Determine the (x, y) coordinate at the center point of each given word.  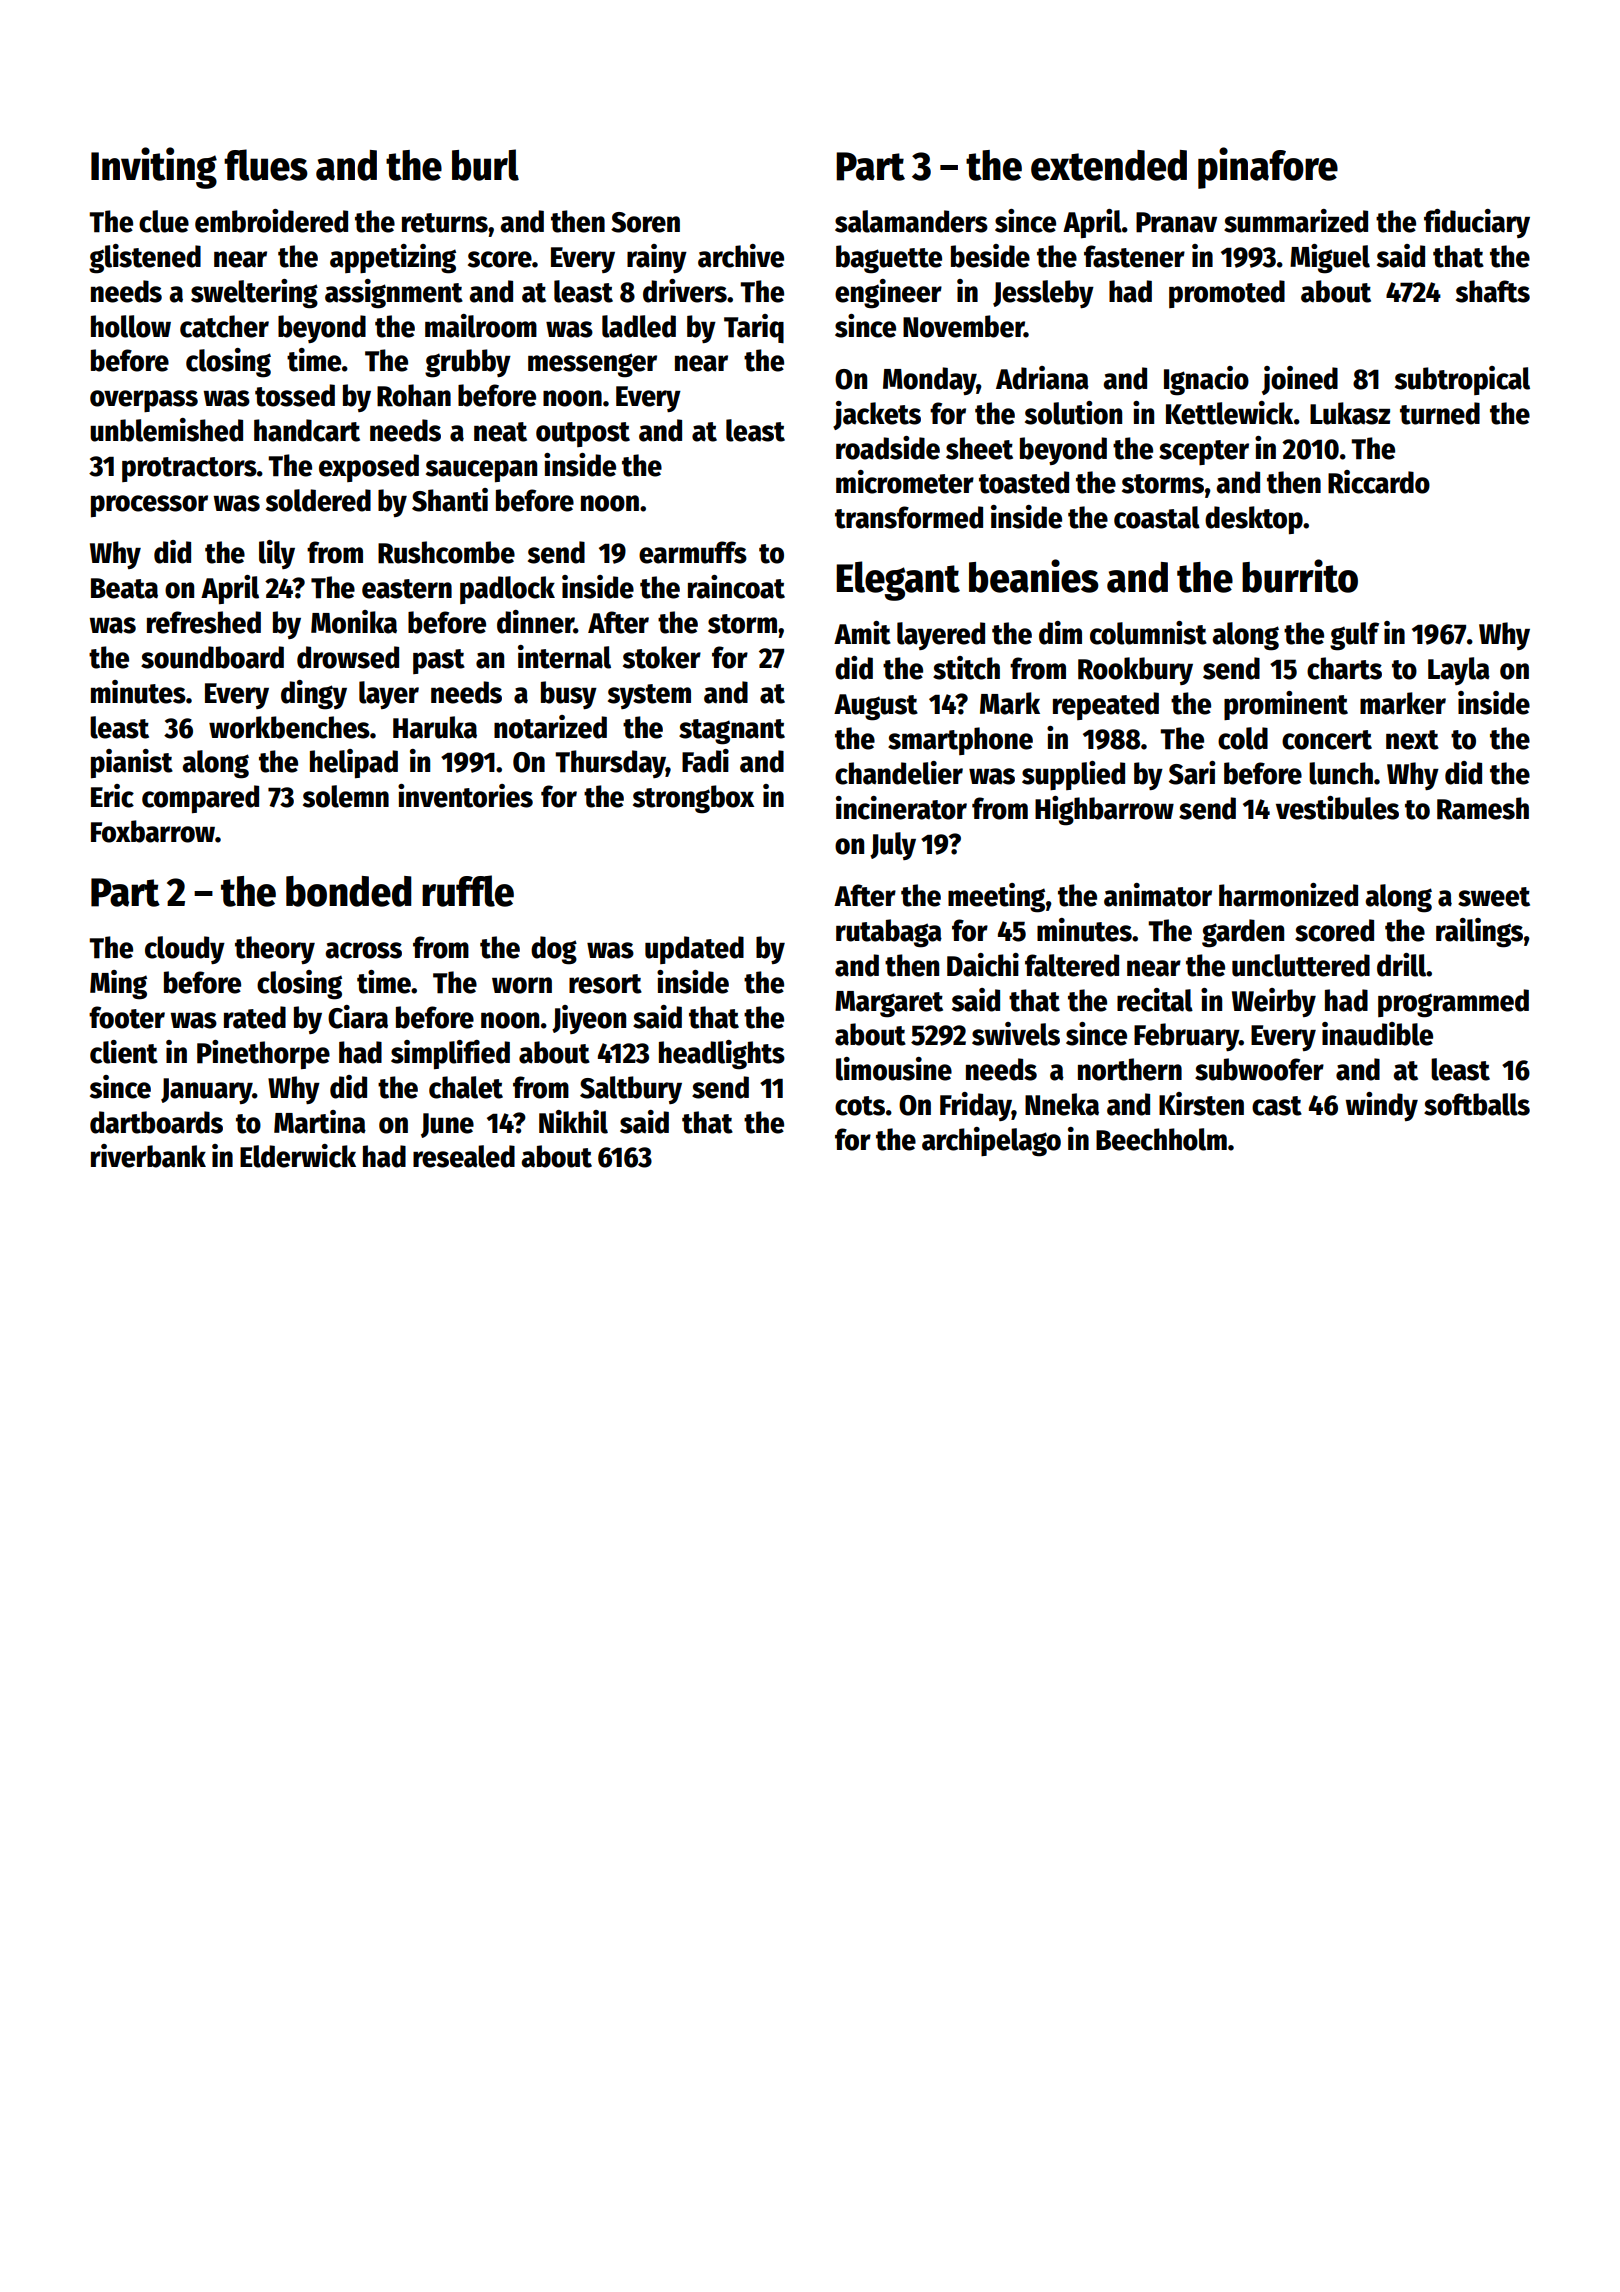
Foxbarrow (153, 831)
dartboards (156, 1122)
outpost (583, 434)
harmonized (1288, 895)
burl (485, 165)
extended (1109, 165)
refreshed (204, 622)
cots (860, 1106)
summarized (1296, 221)
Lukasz (1350, 413)
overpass (144, 401)
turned (1440, 413)
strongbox (693, 799)
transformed (909, 517)
